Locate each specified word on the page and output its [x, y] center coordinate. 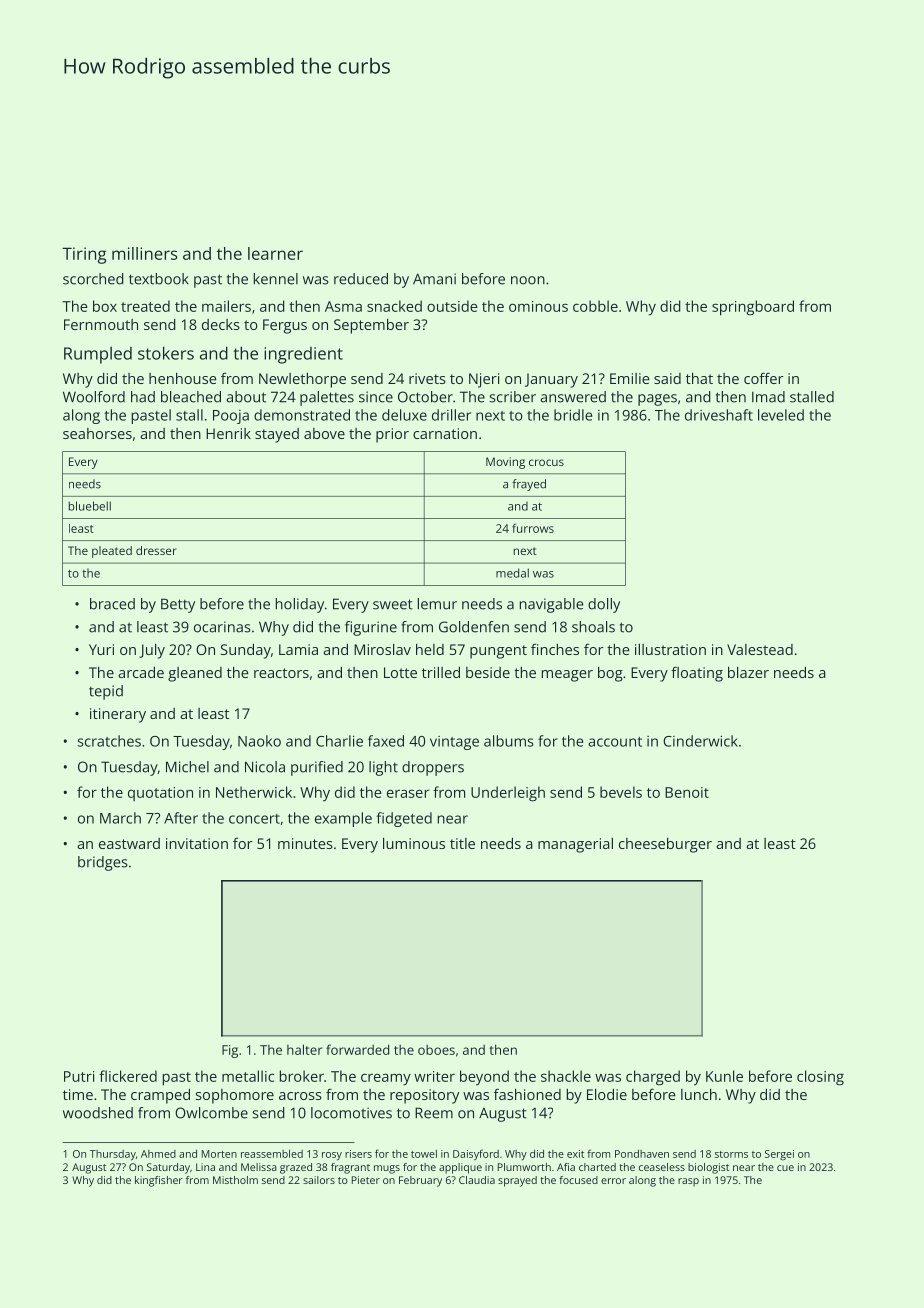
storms [731, 1154]
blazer [748, 672]
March [120, 818]
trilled [441, 672]
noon [528, 280]
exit [575, 1154]
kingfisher [159, 1181]
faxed [386, 741]
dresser [156, 550]
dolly [604, 605]
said [667, 378]
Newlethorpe [302, 380]
